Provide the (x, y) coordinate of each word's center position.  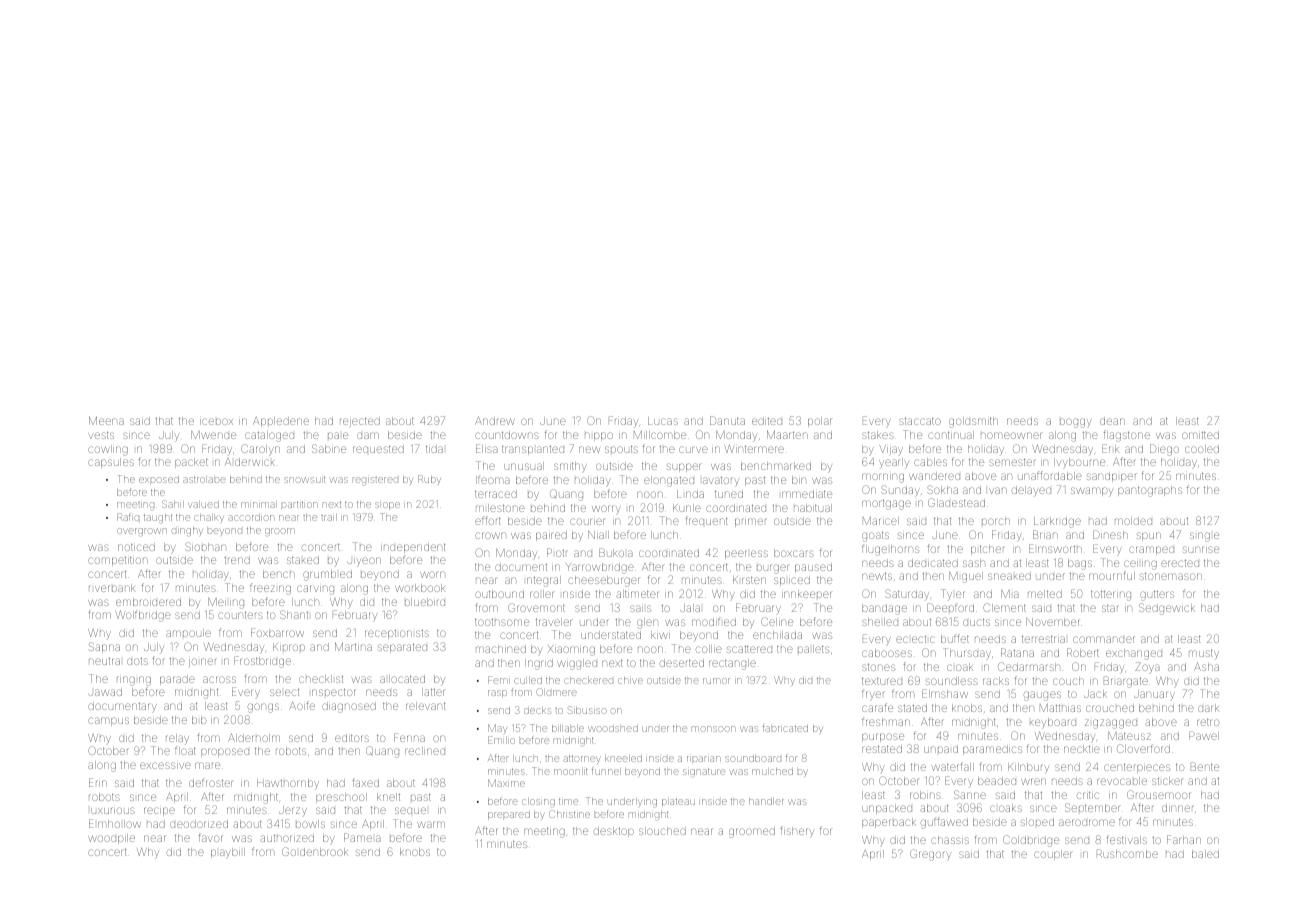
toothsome (502, 622)
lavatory (721, 482)
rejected (360, 421)
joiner (203, 662)
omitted (1200, 435)
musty (1204, 654)
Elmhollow (115, 823)
